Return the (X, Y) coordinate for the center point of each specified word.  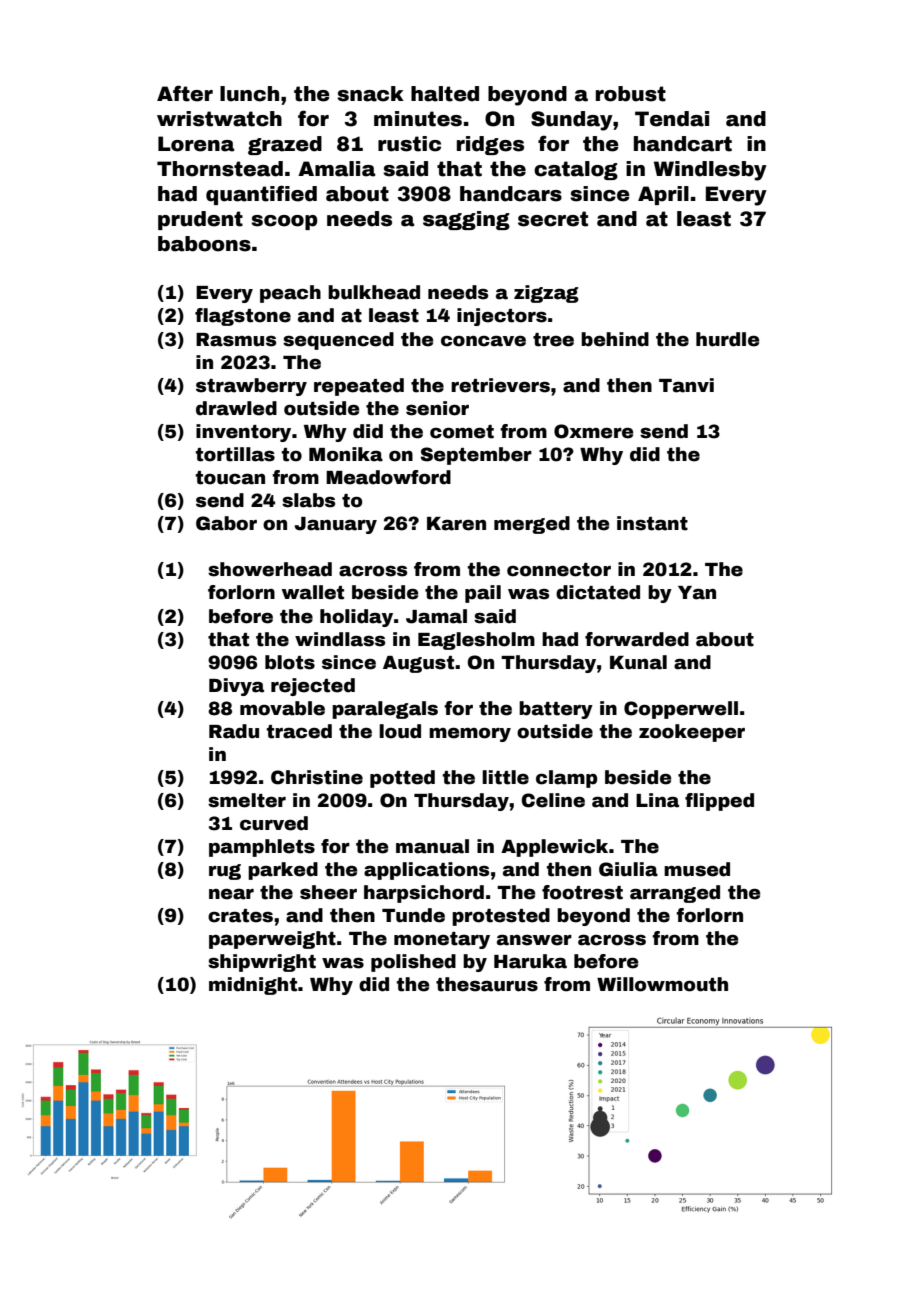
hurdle (727, 339)
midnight (253, 986)
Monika (346, 454)
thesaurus (487, 984)
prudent (200, 220)
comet (462, 432)
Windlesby (710, 171)
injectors (502, 317)
